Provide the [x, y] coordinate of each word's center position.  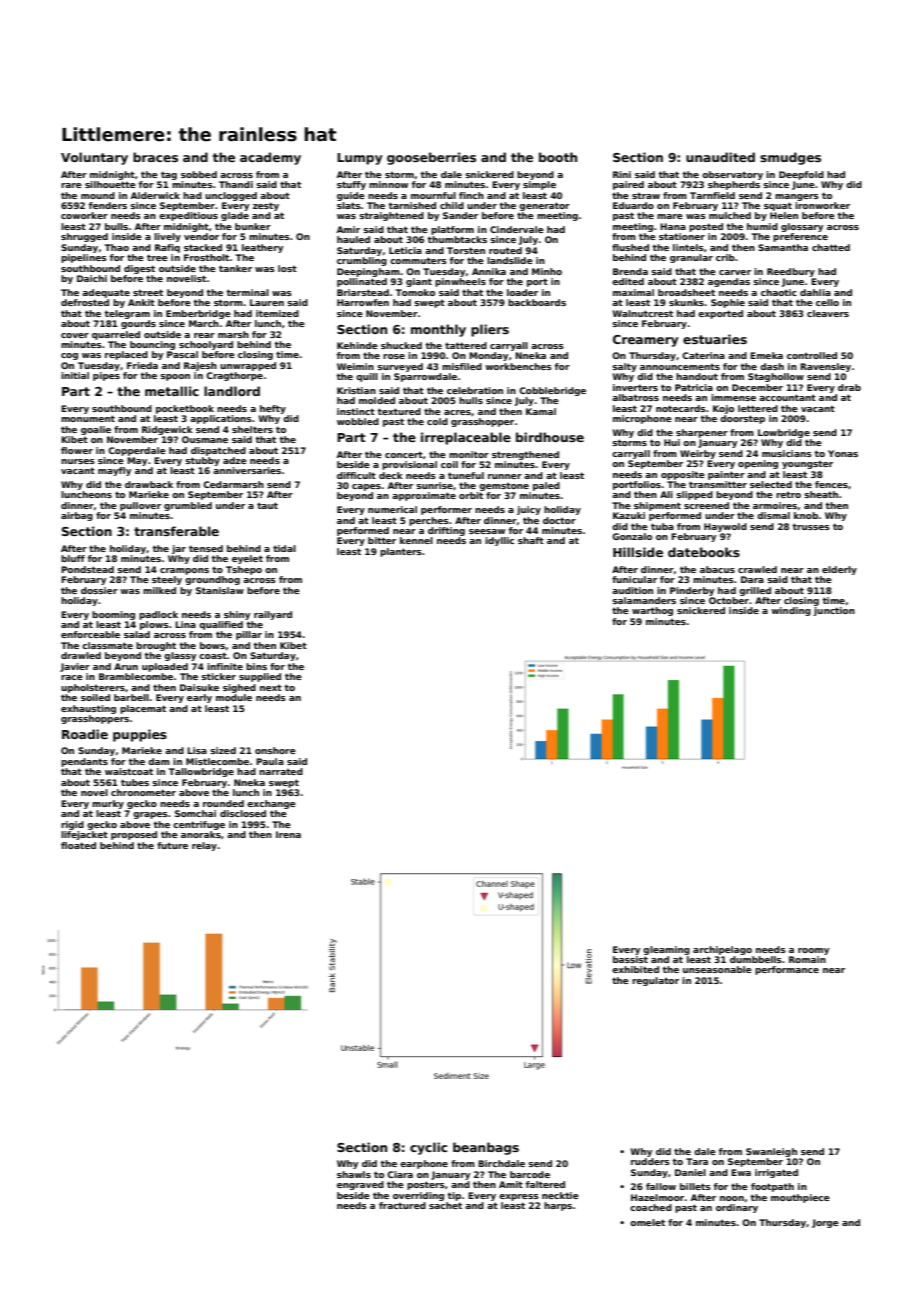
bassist [630, 959]
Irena [288, 834]
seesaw [487, 531]
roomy [813, 951]
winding [791, 611]
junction [834, 611]
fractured [402, 1205]
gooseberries [431, 158]
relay [204, 846]
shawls [354, 1174]
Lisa [197, 750]
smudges [790, 158]
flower [77, 450]
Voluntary [94, 158]
